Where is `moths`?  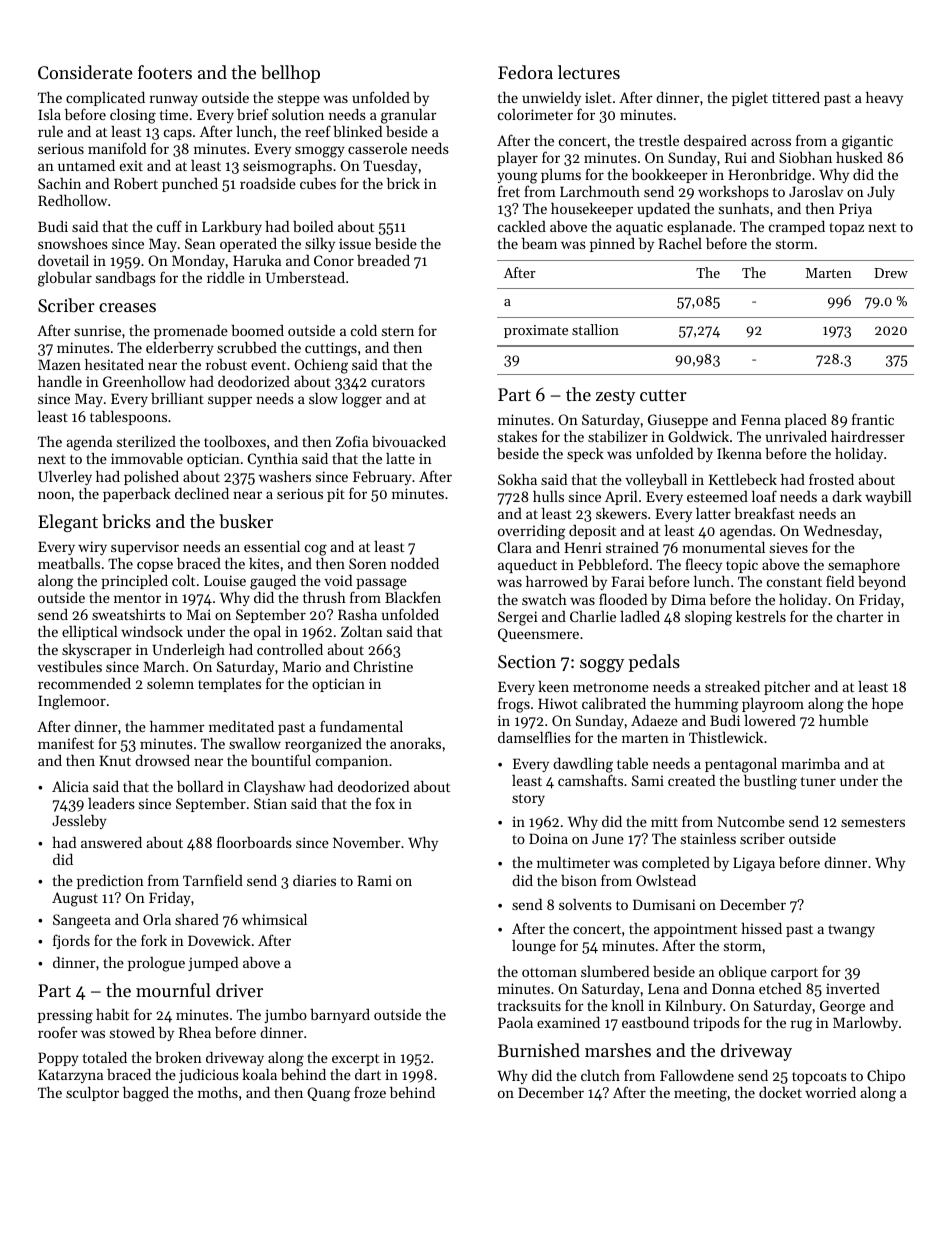
moths is located at coordinates (218, 1092).
